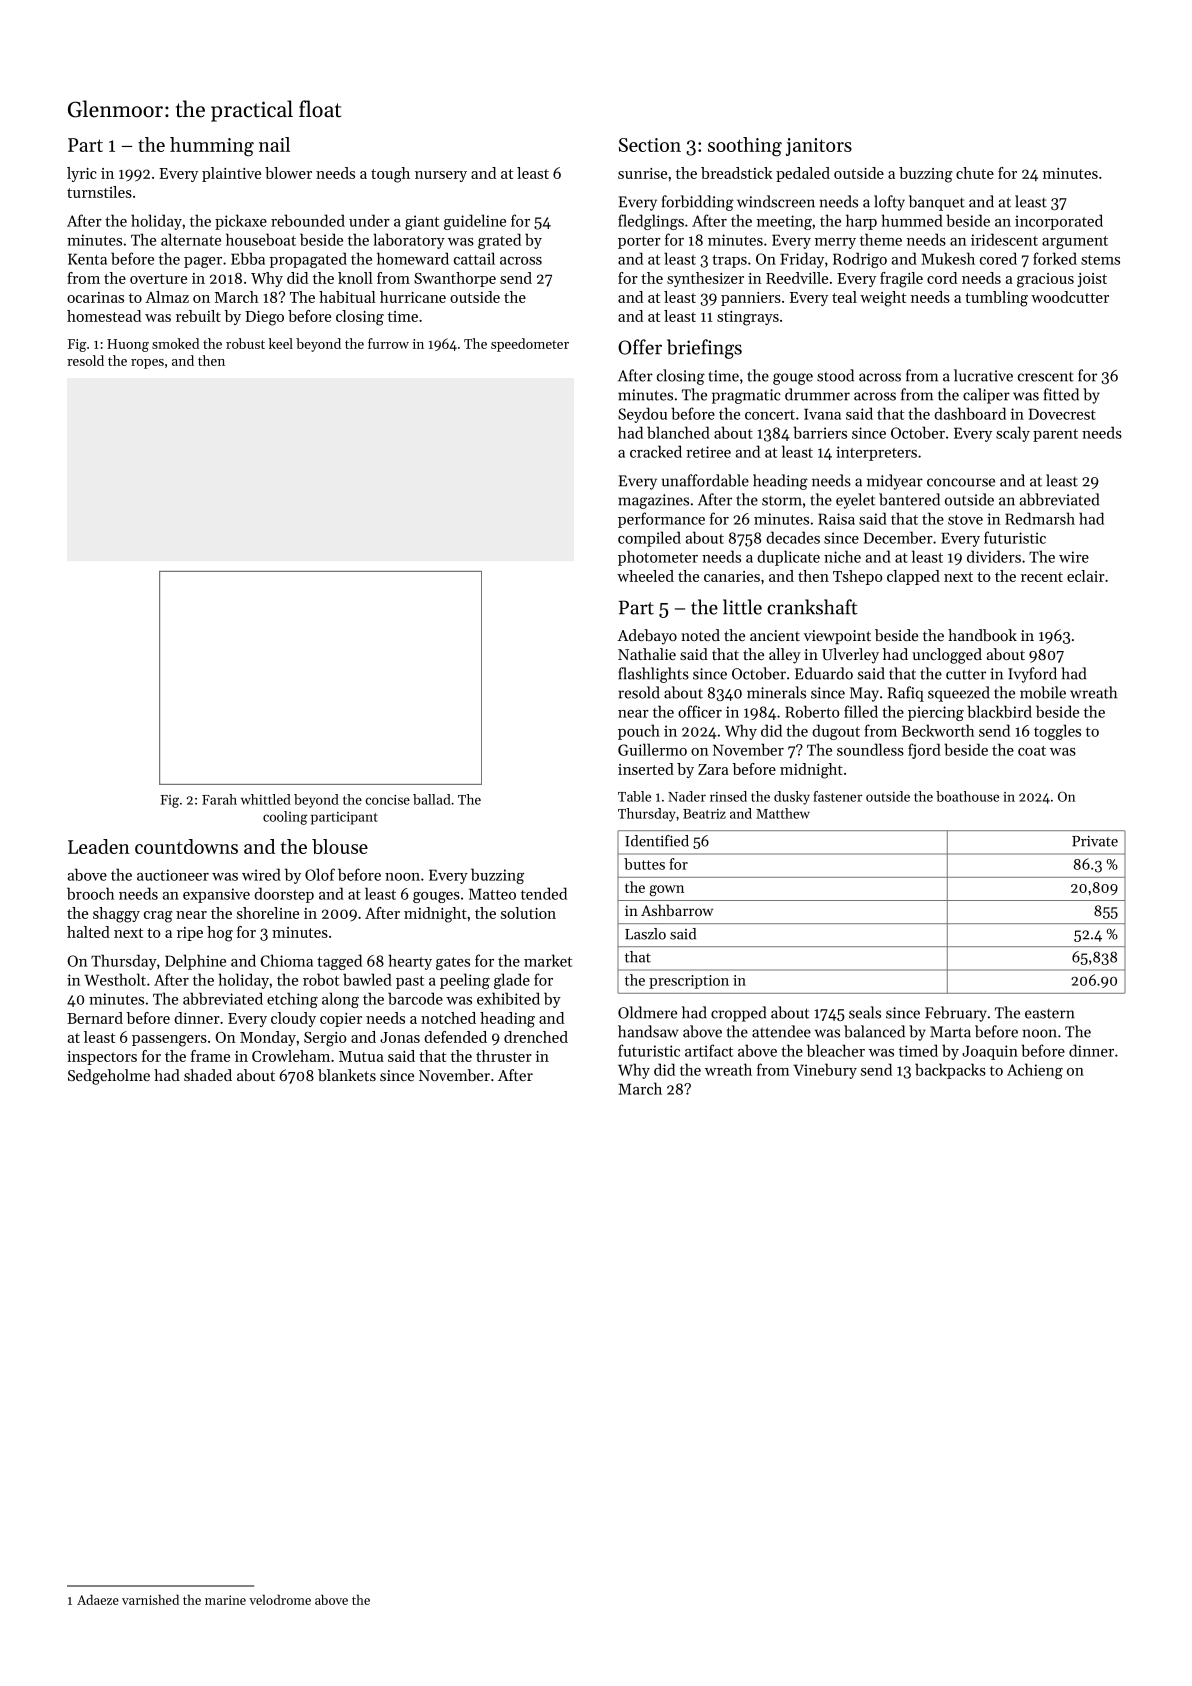 The width and height of the document is (1192, 1686). I want to click on blower, so click(288, 173).
